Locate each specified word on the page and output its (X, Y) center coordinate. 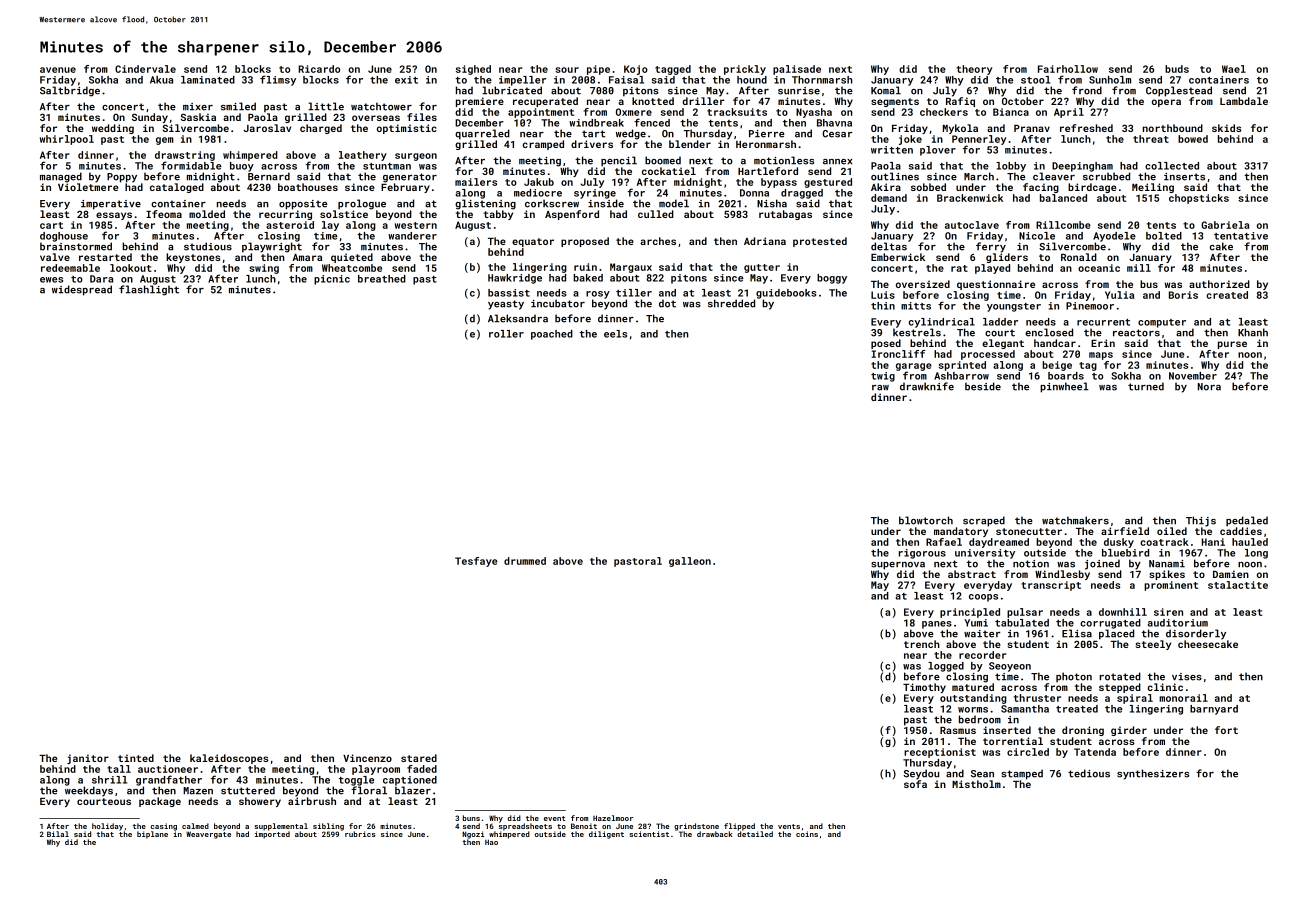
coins (807, 834)
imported (272, 835)
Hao (491, 842)
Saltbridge (70, 91)
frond (1087, 90)
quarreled (482, 134)
